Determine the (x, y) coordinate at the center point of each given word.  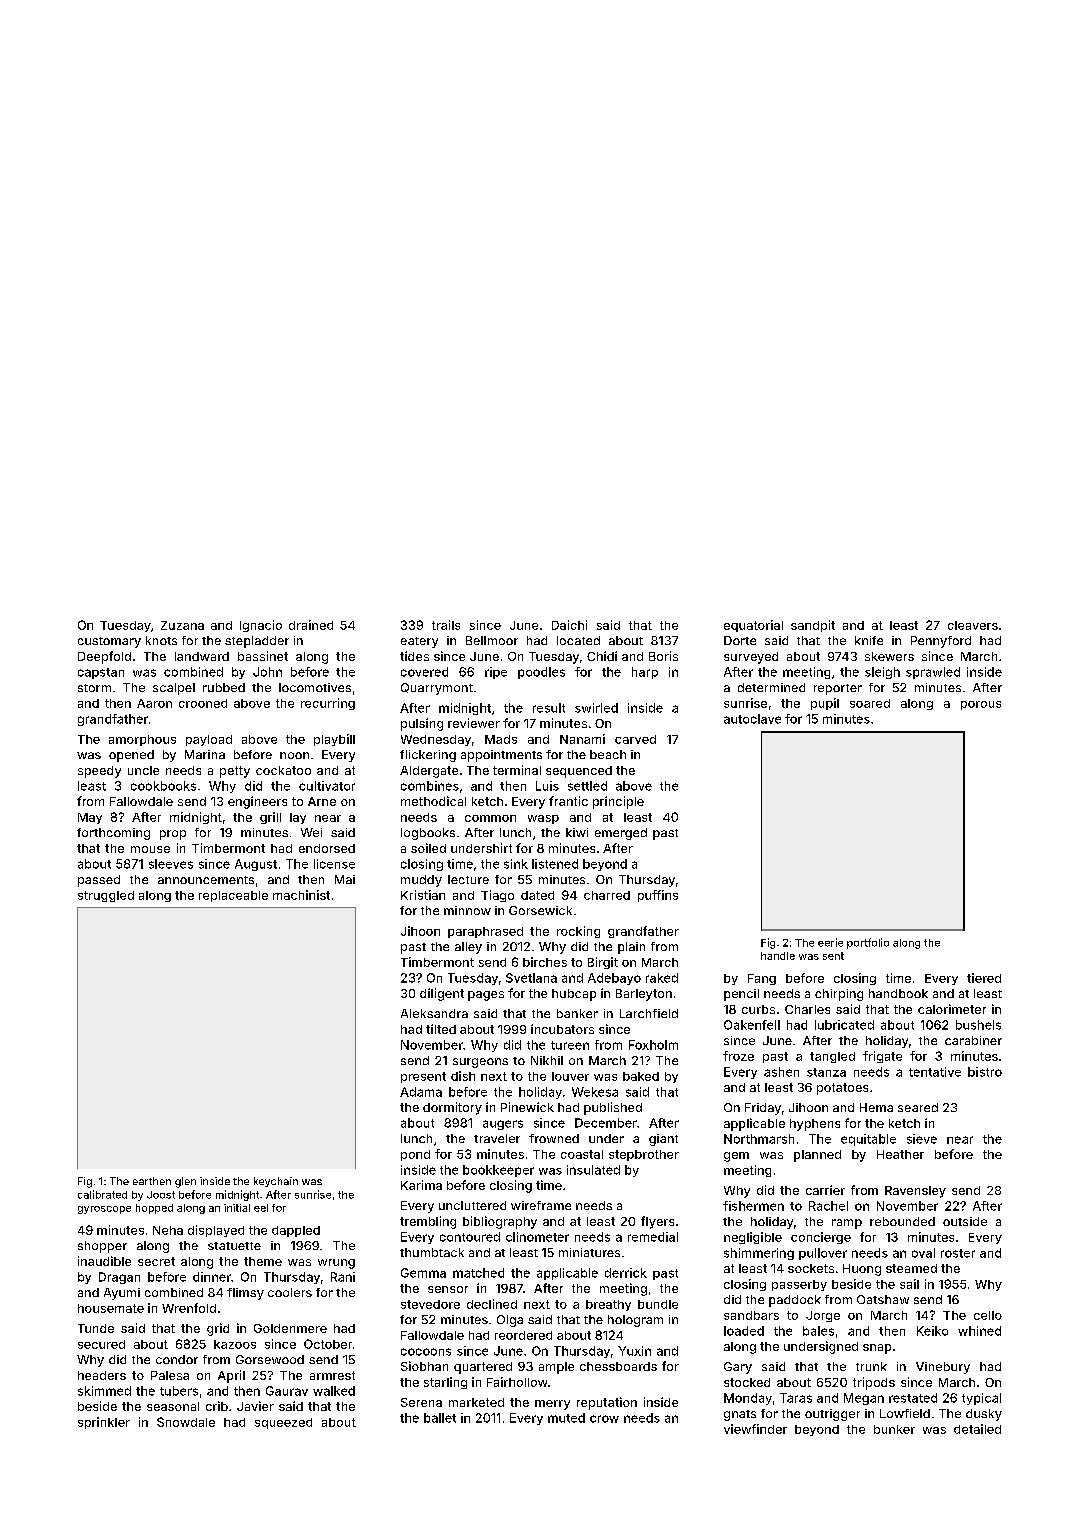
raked (662, 978)
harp (645, 673)
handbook (898, 993)
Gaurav (287, 1391)
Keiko (932, 1331)
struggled (106, 896)
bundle (658, 1304)
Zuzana (182, 625)
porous (981, 705)
